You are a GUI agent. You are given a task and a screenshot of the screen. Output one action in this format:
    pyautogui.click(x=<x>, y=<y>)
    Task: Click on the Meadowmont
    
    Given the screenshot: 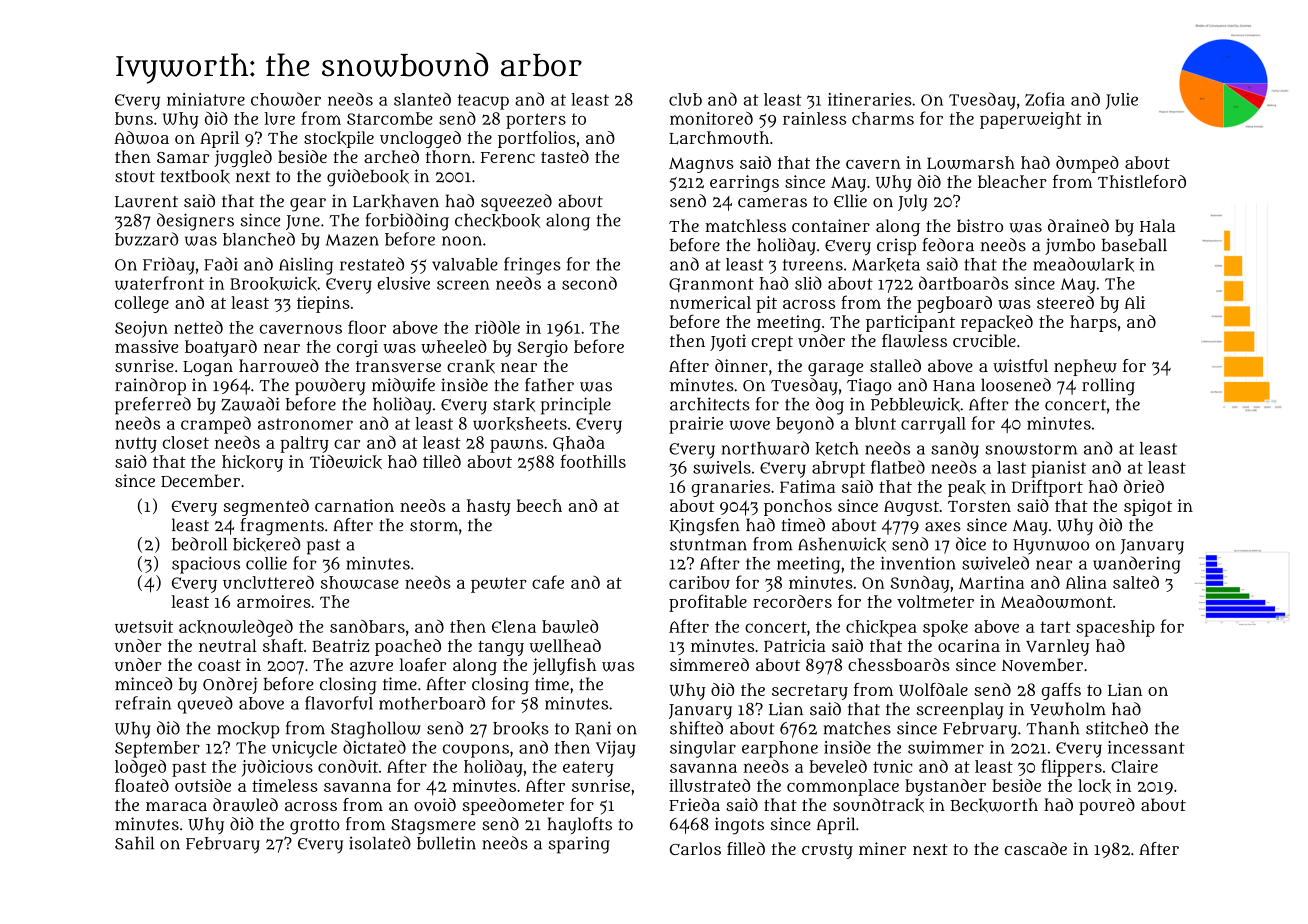 What is the action you would take?
    pyautogui.click(x=1057, y=601)
